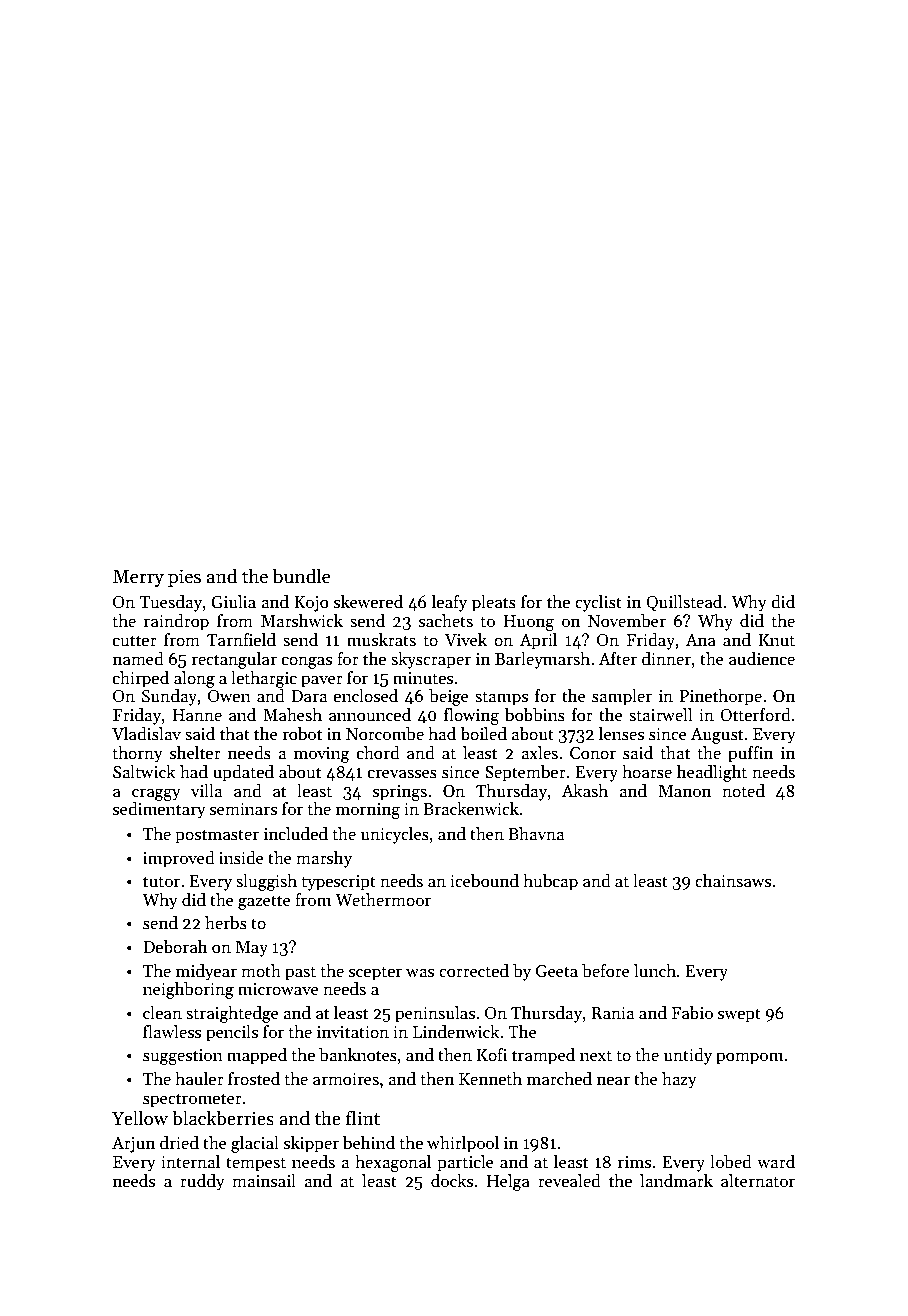 The width and height of the image is (908, 1316). Describe the element at coordinates (358, 1055) in the image. I see `banknotes` at that location.
